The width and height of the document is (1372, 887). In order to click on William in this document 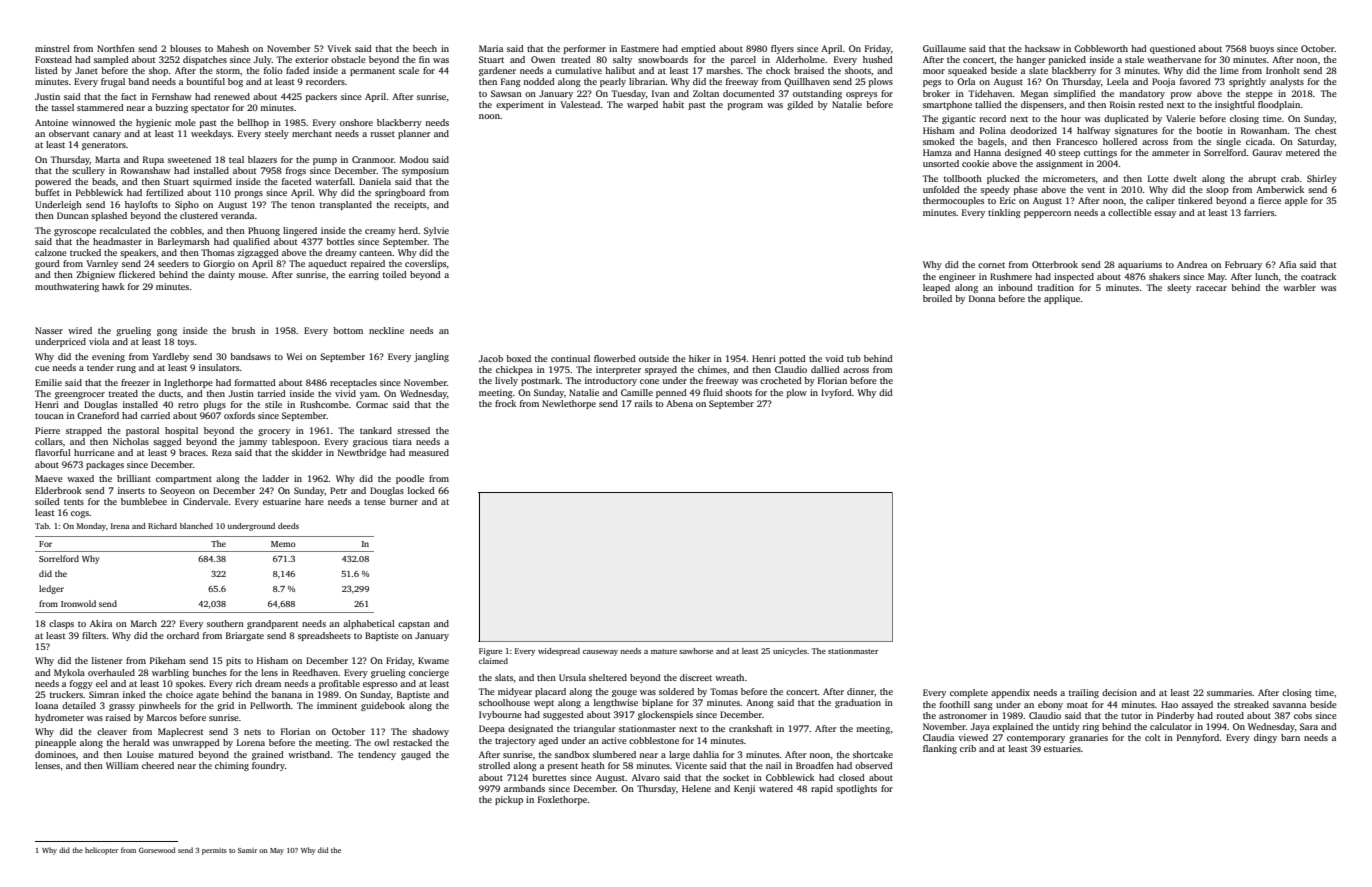, I will do `click(122, 765)`.
